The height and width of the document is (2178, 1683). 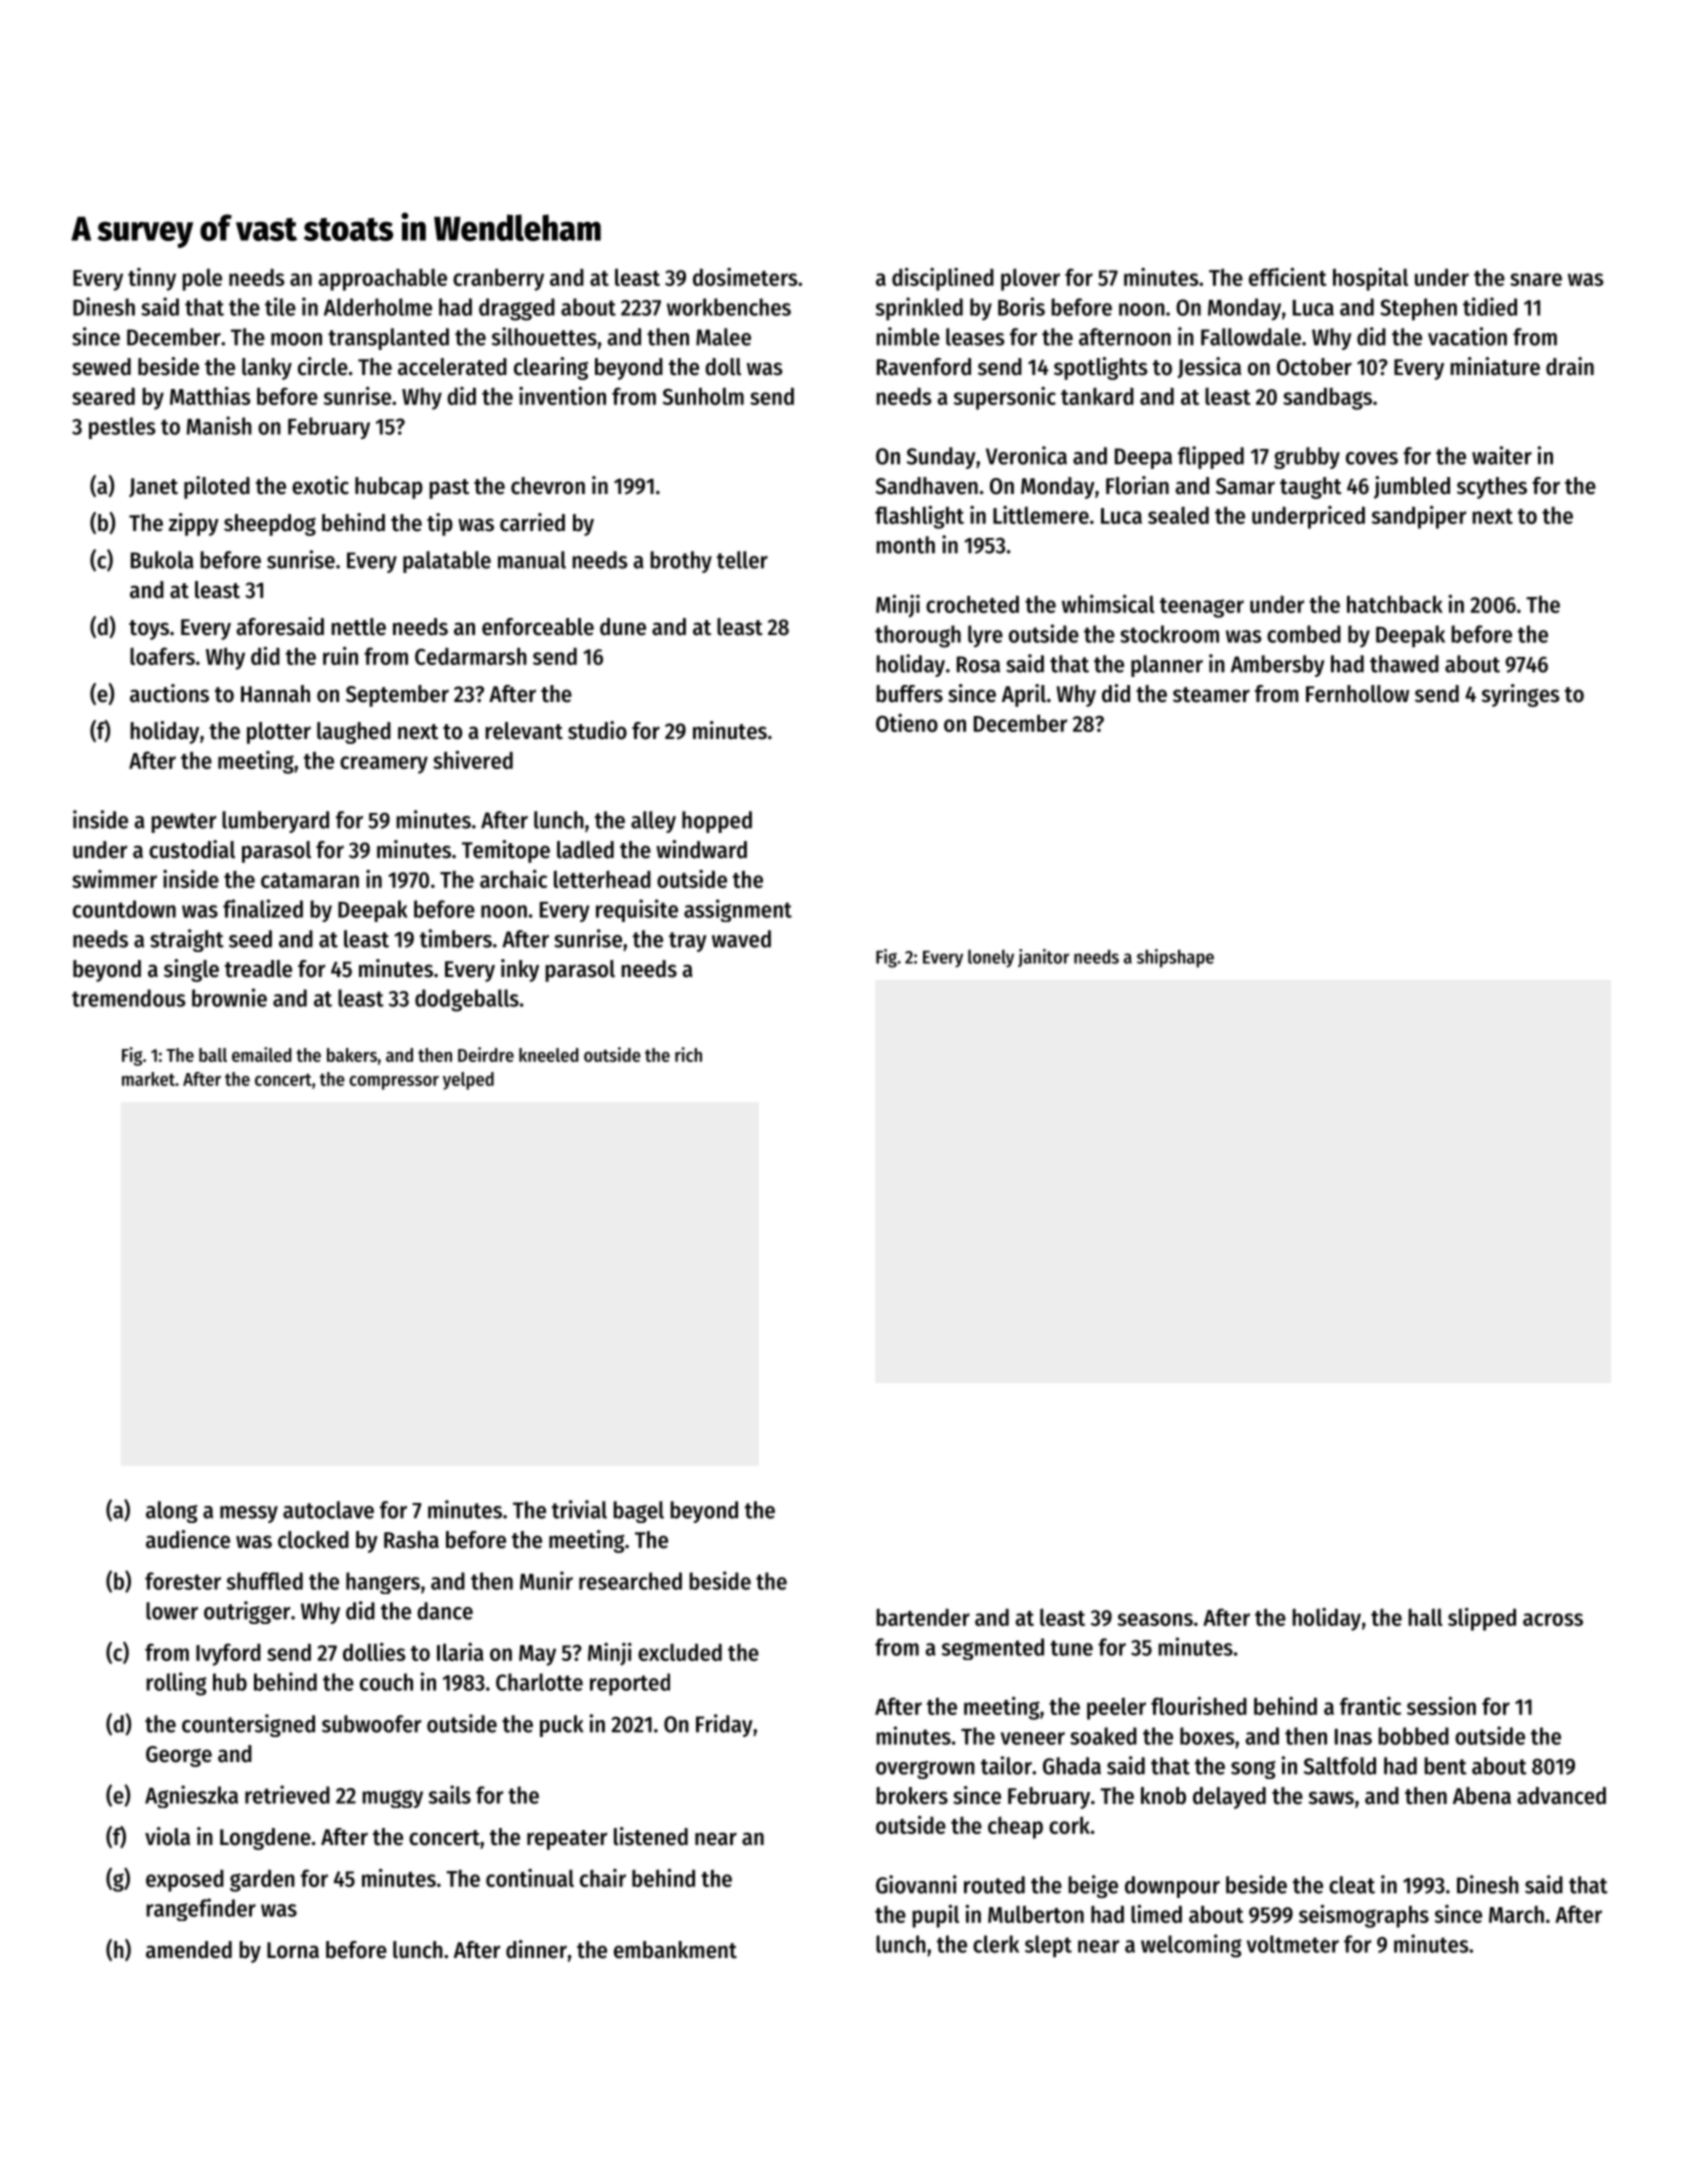 I want to click on bagel, so click(x=638, y=1512).
